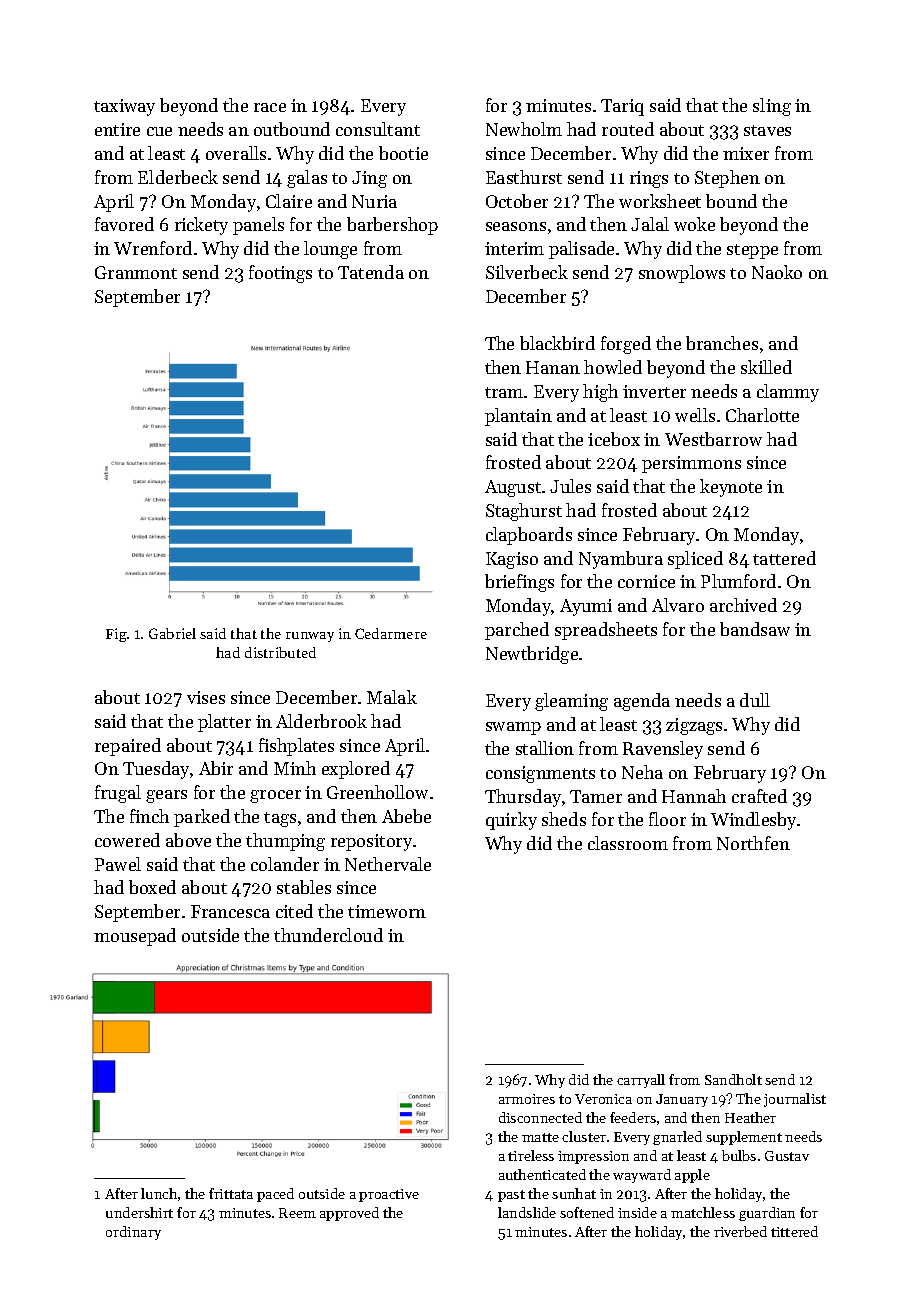 This screenshot has width=924, height=1311. Describe the element at coordinates (128, 747) in the screenshot. I see `repaired` at that location.
